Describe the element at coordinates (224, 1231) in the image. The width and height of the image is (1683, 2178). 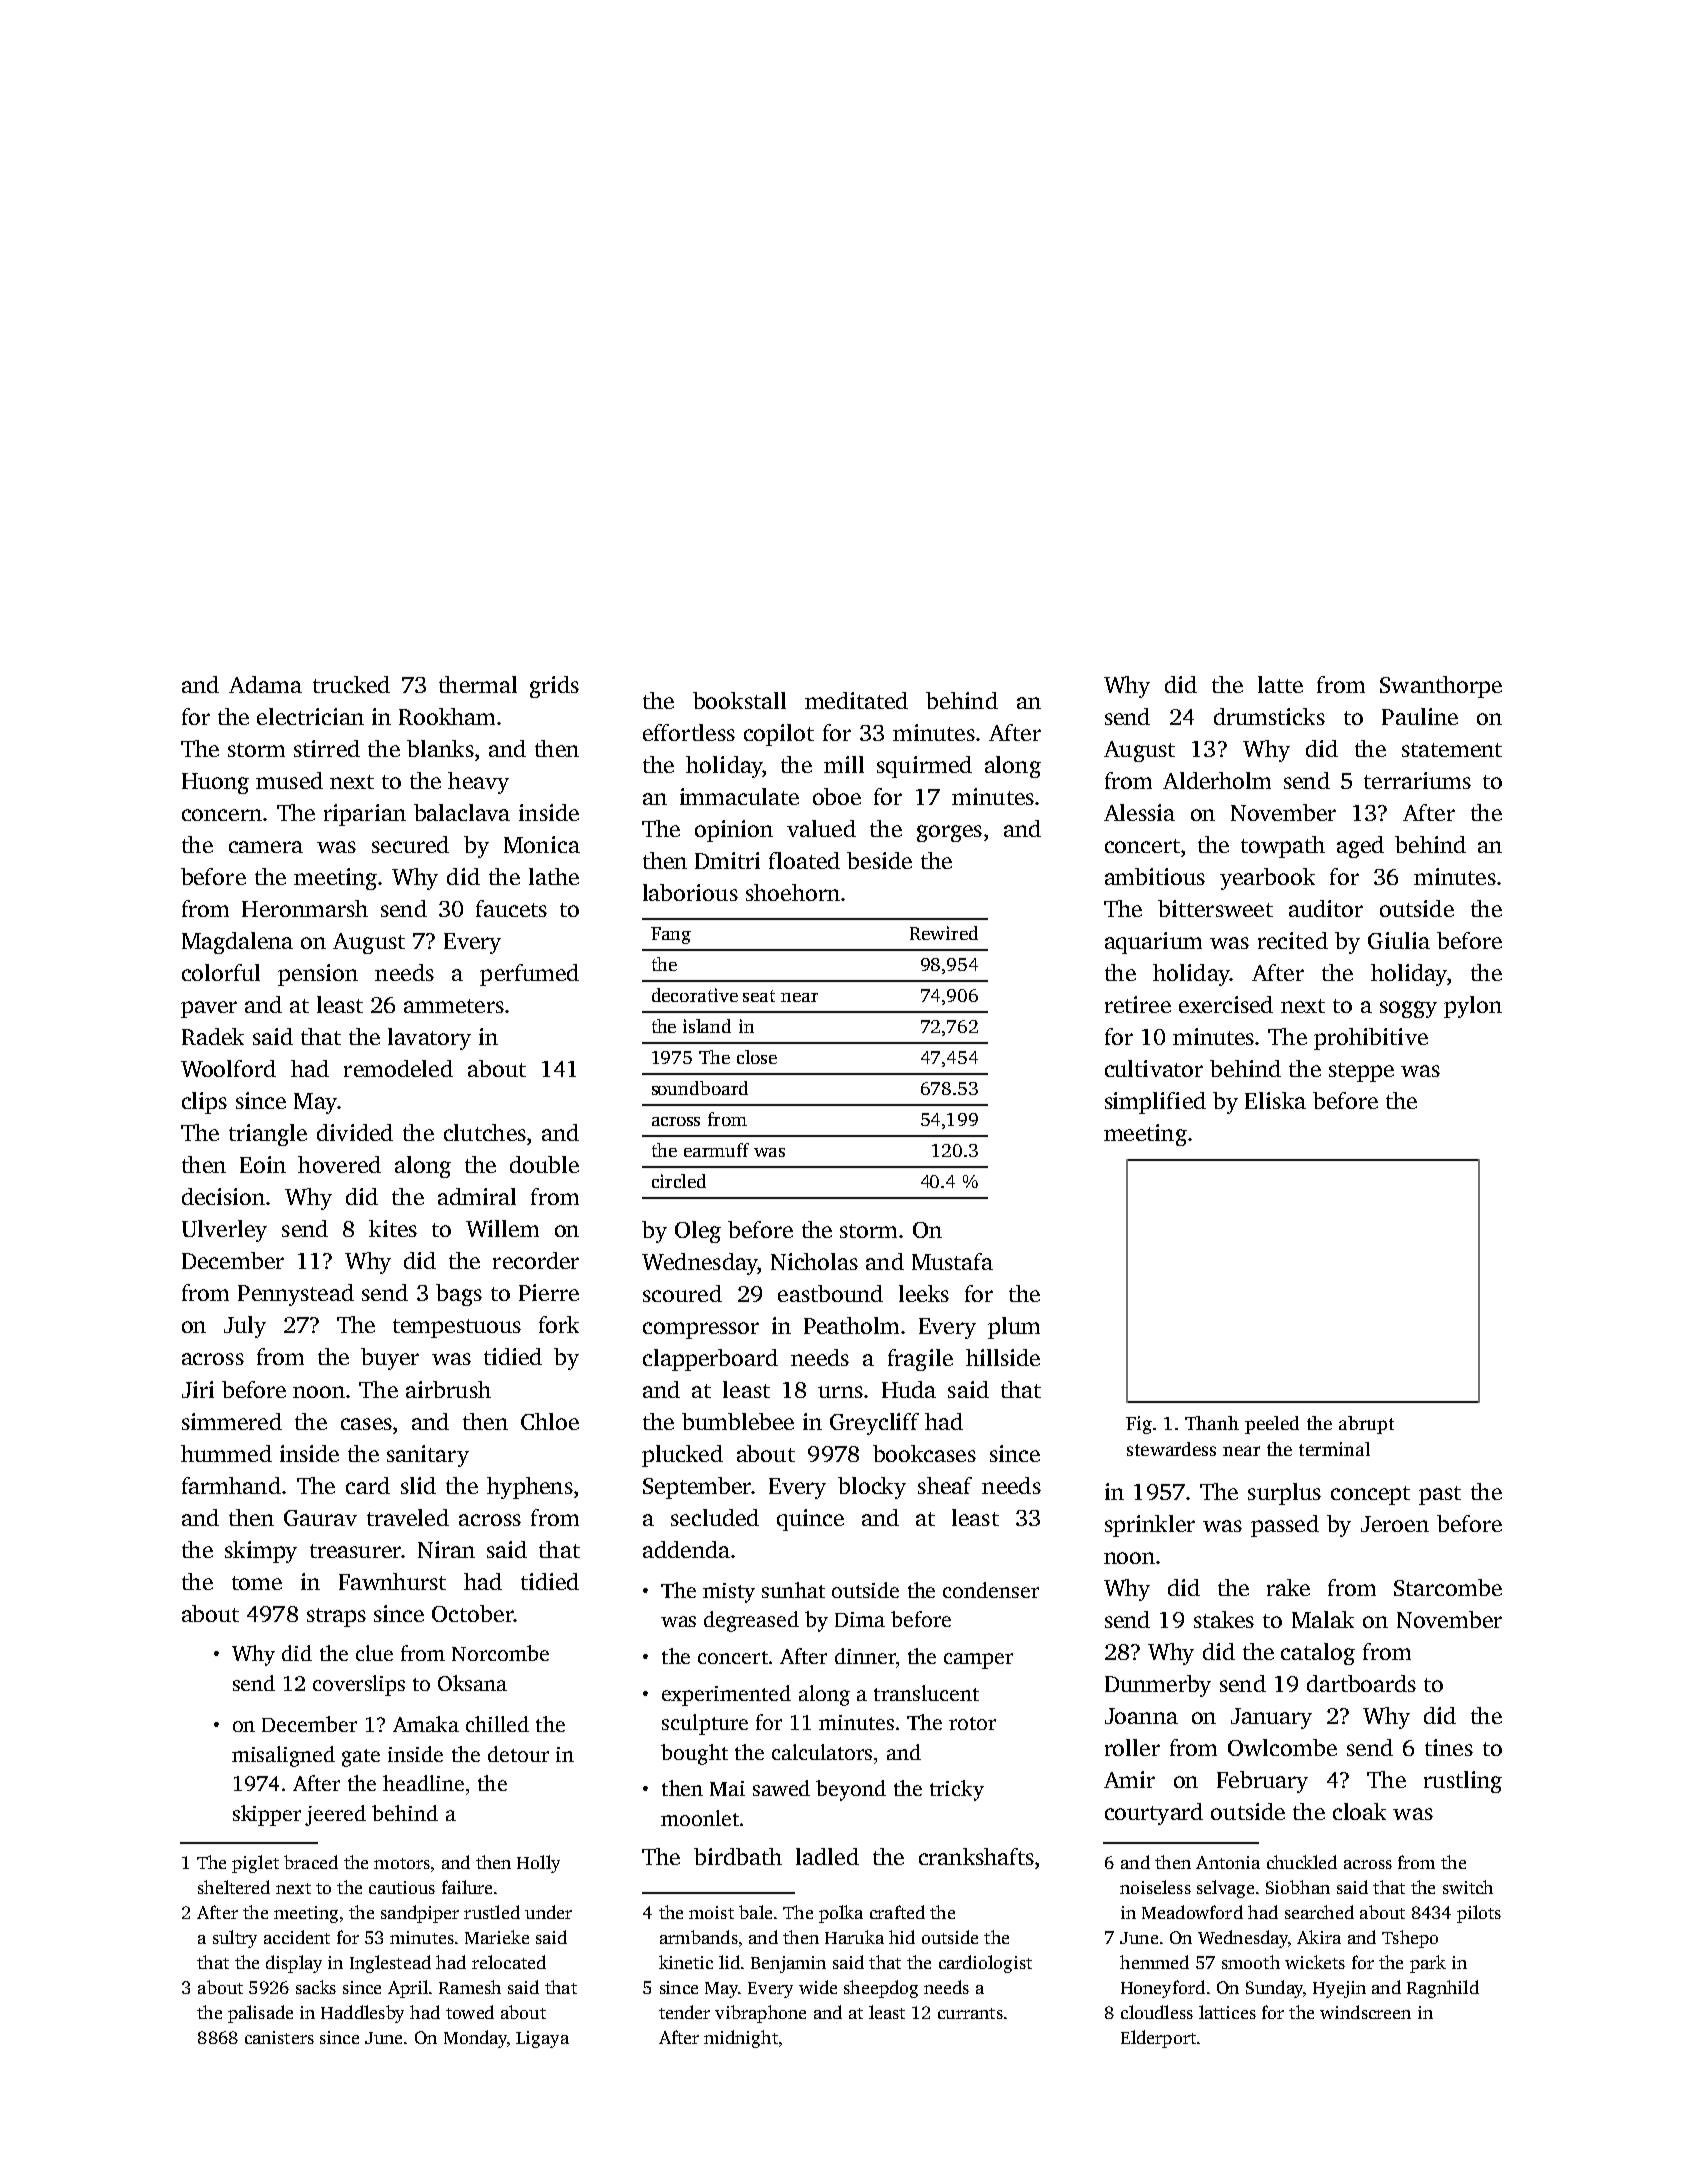
I see `Ulverley` at that location.
